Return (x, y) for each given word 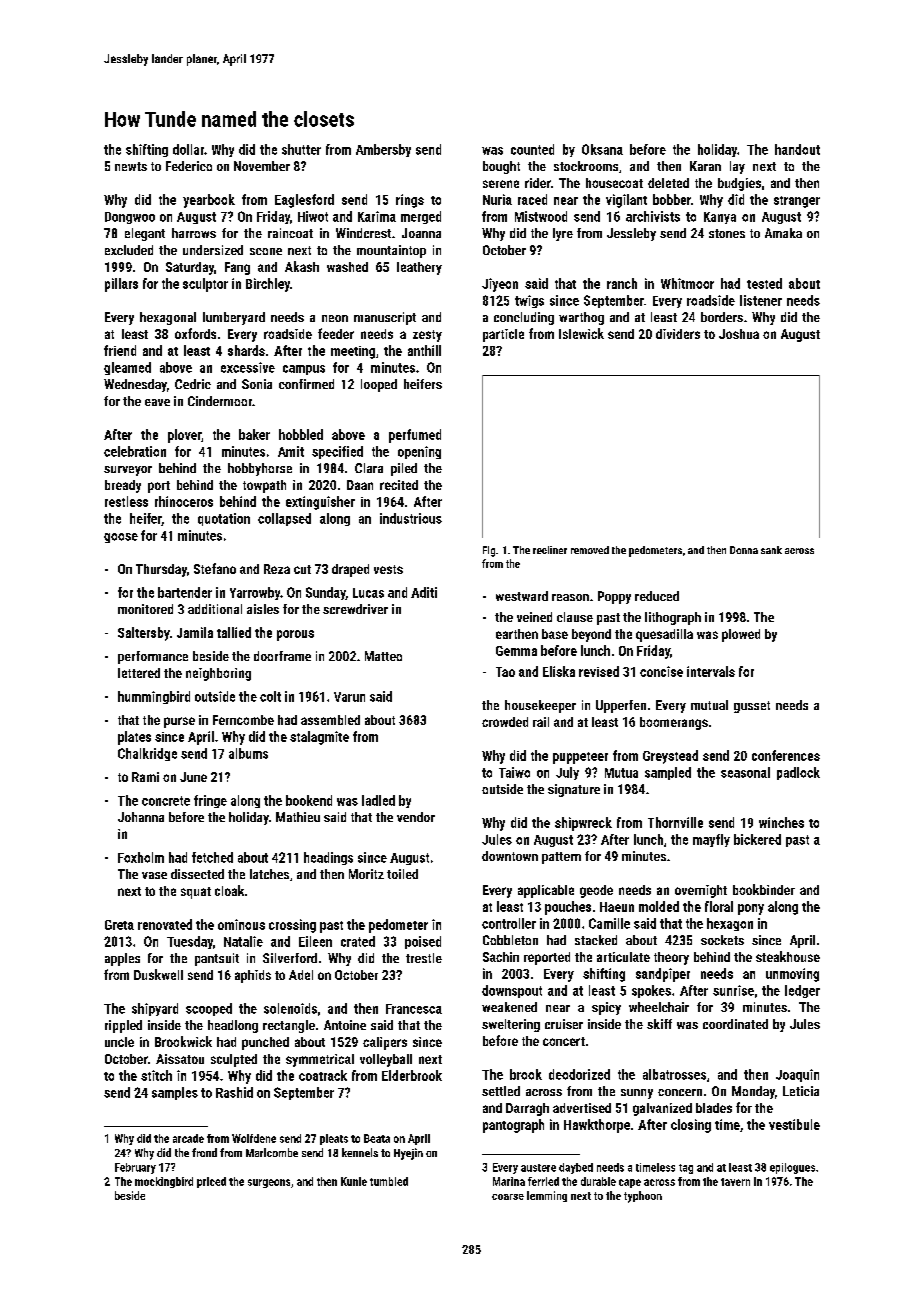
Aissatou (180, 1059)
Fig (489, 551)
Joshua (739, 334)
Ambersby (383, 150)
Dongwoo (130, 218)
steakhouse (788, 956)
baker (254, 434)
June (193, 777)
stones (727, 233)
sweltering (511, 1025)
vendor (416, 817)
